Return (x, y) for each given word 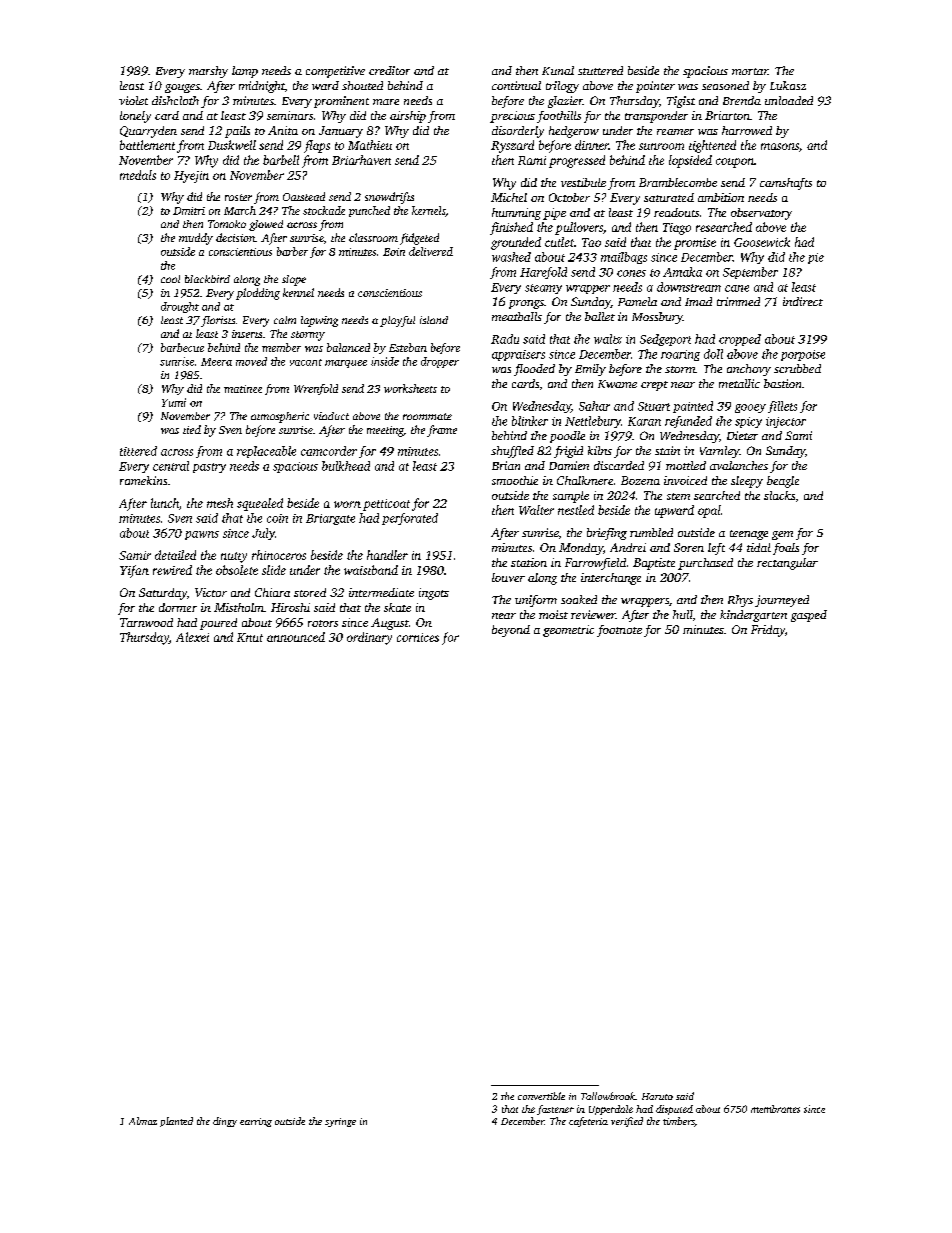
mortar (750, 71)
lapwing (319, 321)
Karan (644, 421)
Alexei (192, 637)
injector (786, 422)
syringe (340, 1122)
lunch (165, 503)
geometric (568, 631)
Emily (590, 370)
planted (176, 1122)
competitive (335, 72)
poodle (567, 437)
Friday (768, 631)
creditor (389, 70)
